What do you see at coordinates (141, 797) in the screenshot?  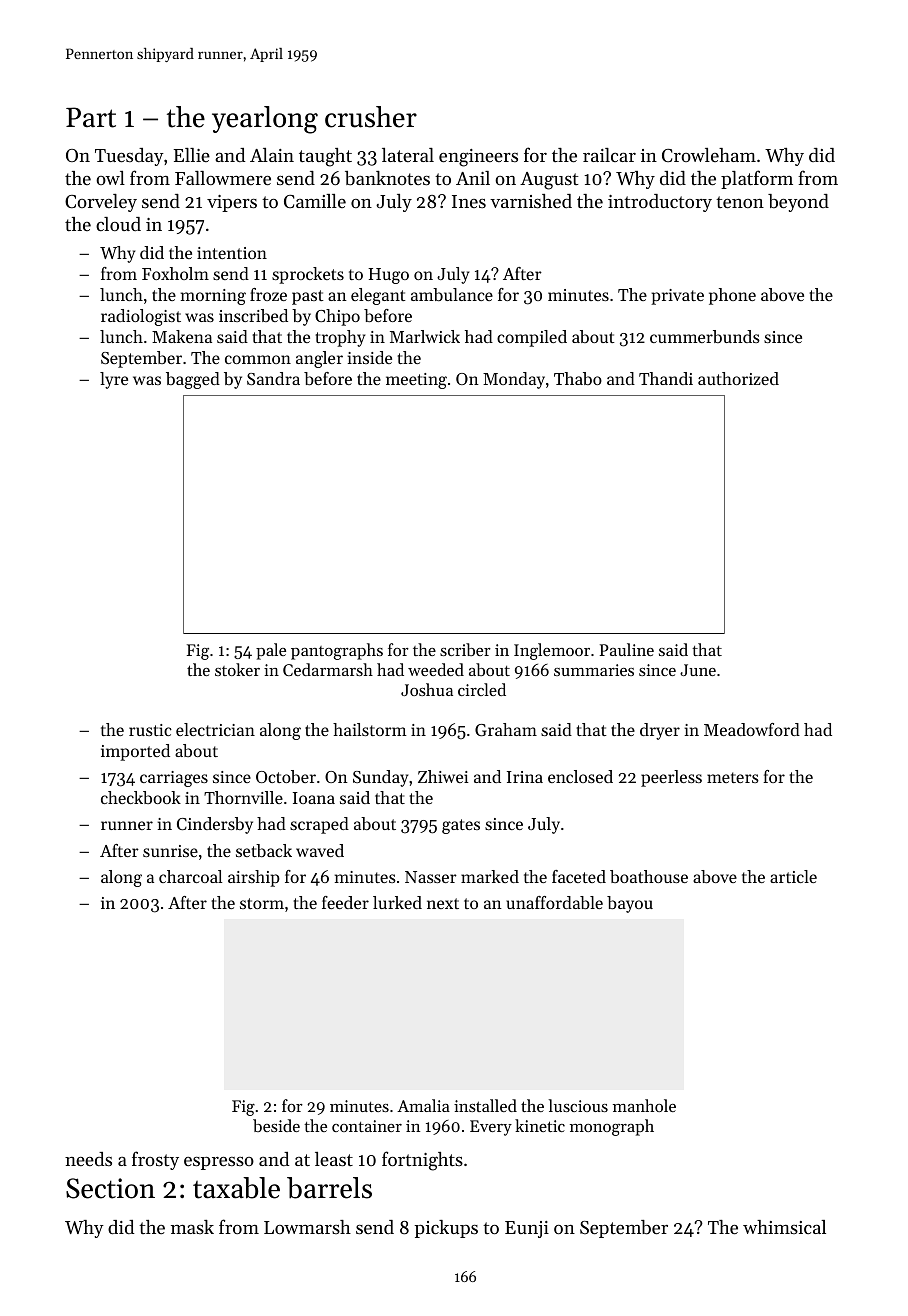 I see `checkbook` at bounding box center [141, 797].
